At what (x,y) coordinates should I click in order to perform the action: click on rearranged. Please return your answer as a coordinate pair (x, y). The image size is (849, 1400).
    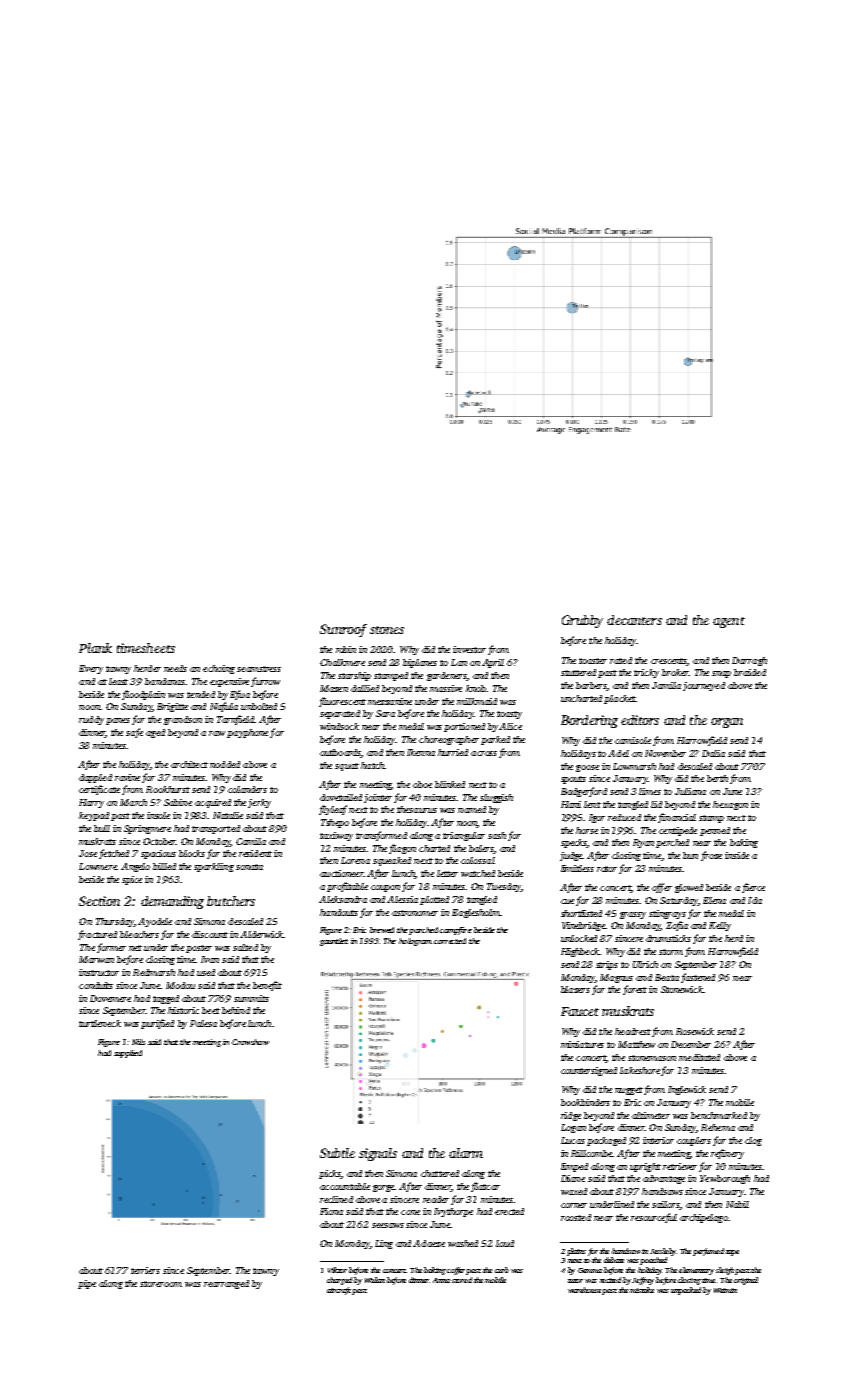
    Looking at the image, I should click on (226, 1284).
